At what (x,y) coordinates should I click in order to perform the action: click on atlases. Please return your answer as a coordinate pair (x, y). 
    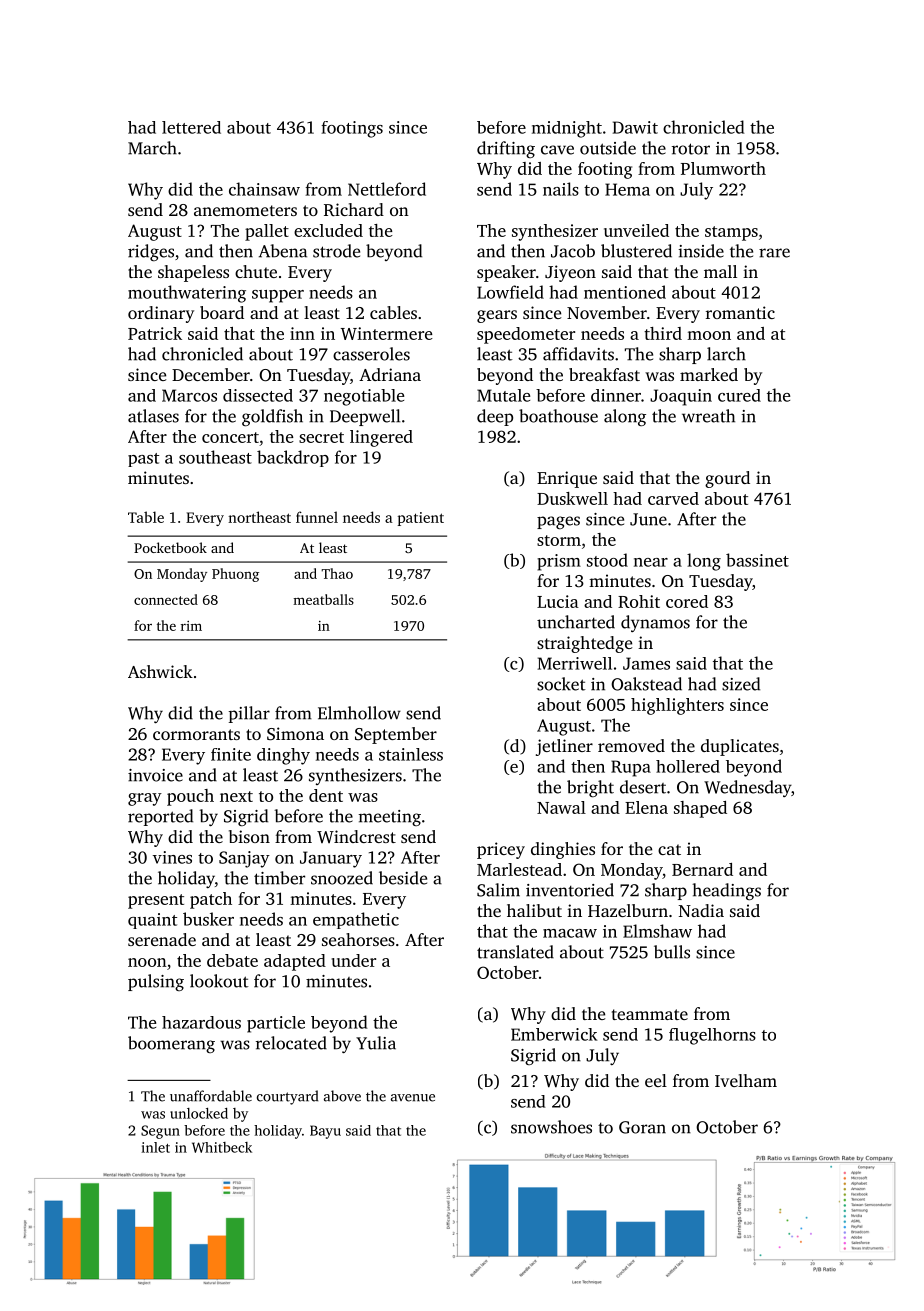
    Looking at the image, I should click on (153, 416).
